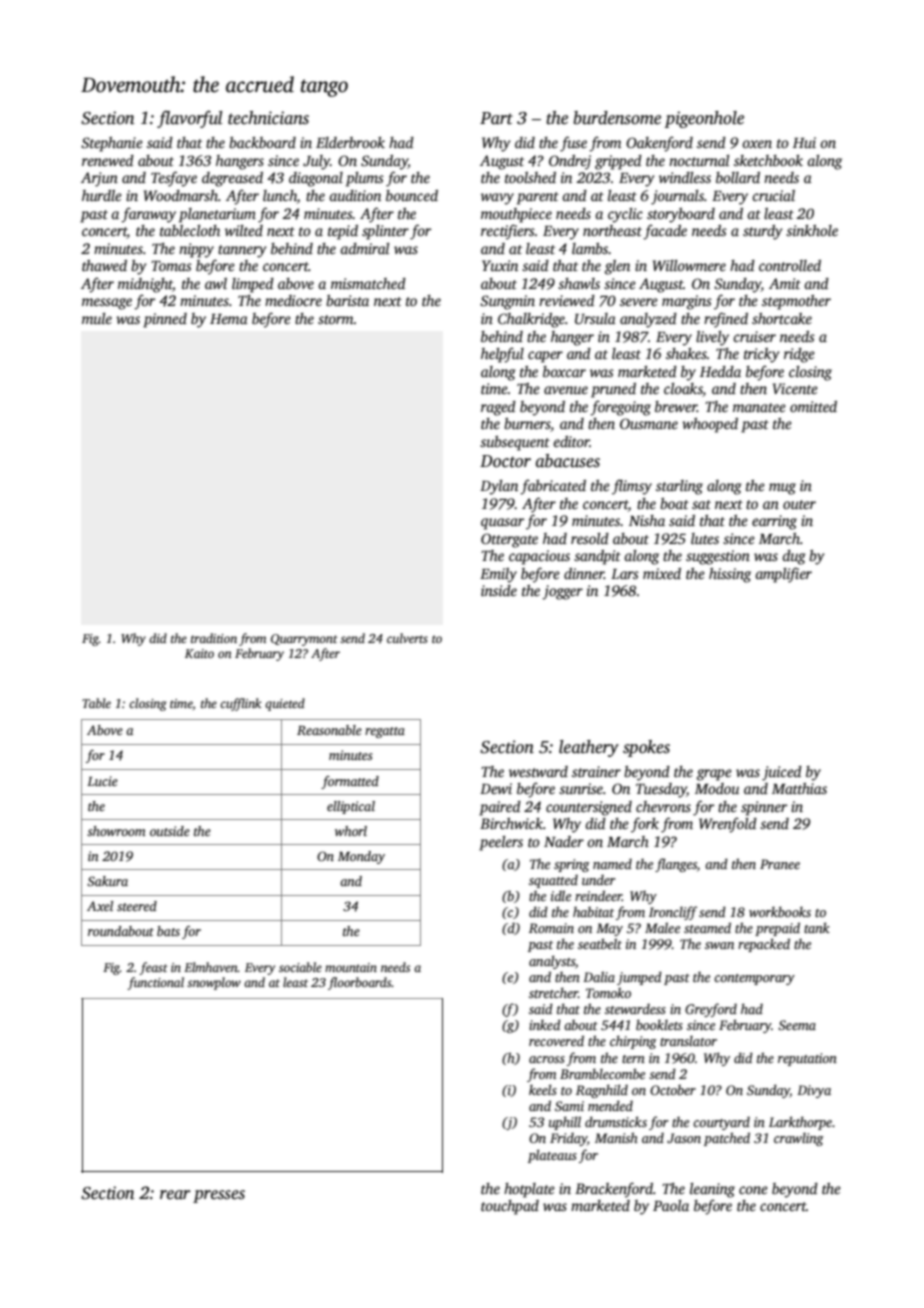 The height and width of the screenshot is (1308, 924). Describe the element at coordinates (553, 487) in the screenshot. I see `fabricated` at that location.
